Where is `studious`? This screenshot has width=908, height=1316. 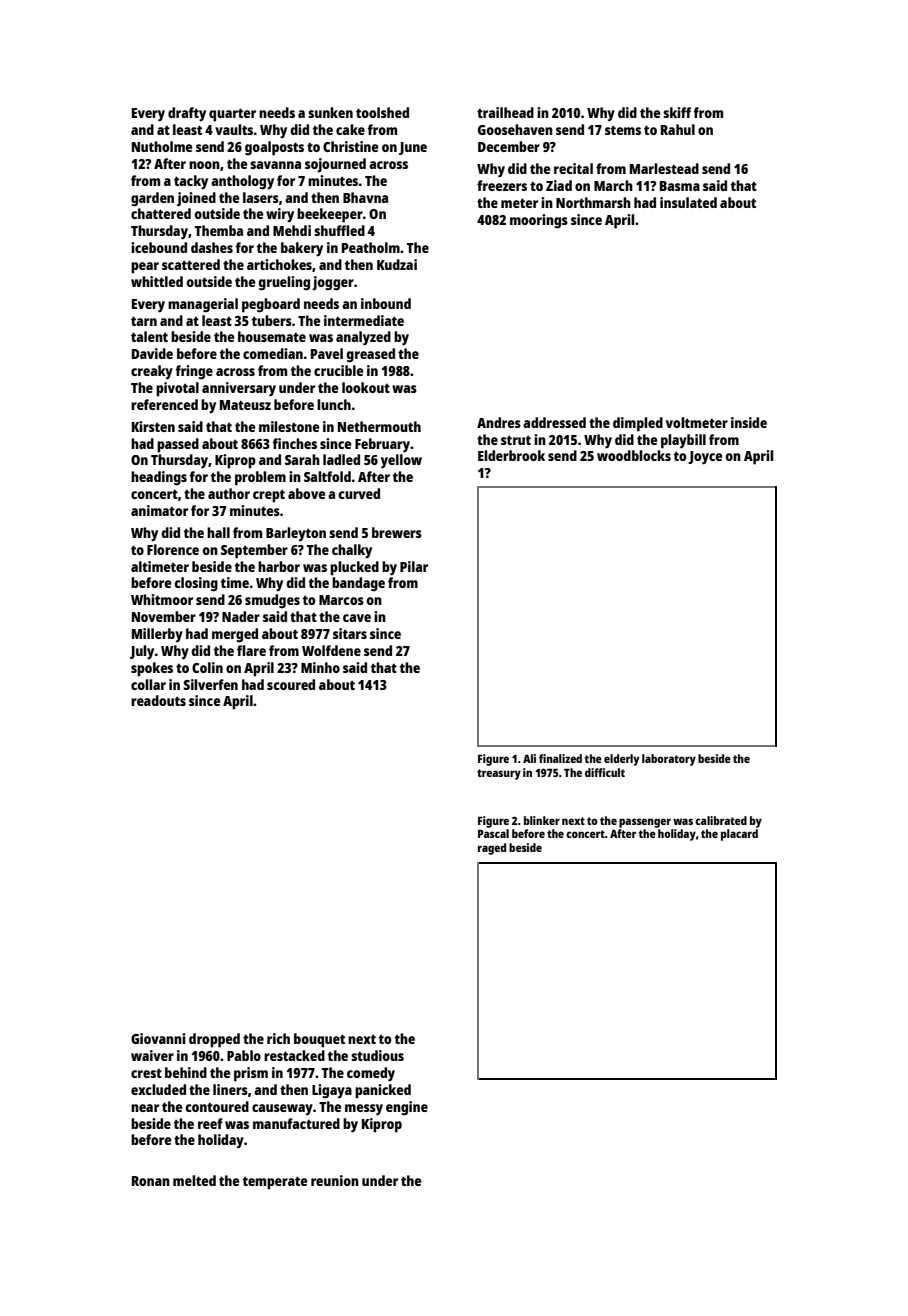 studious is located at coordinates (377, 1055).
